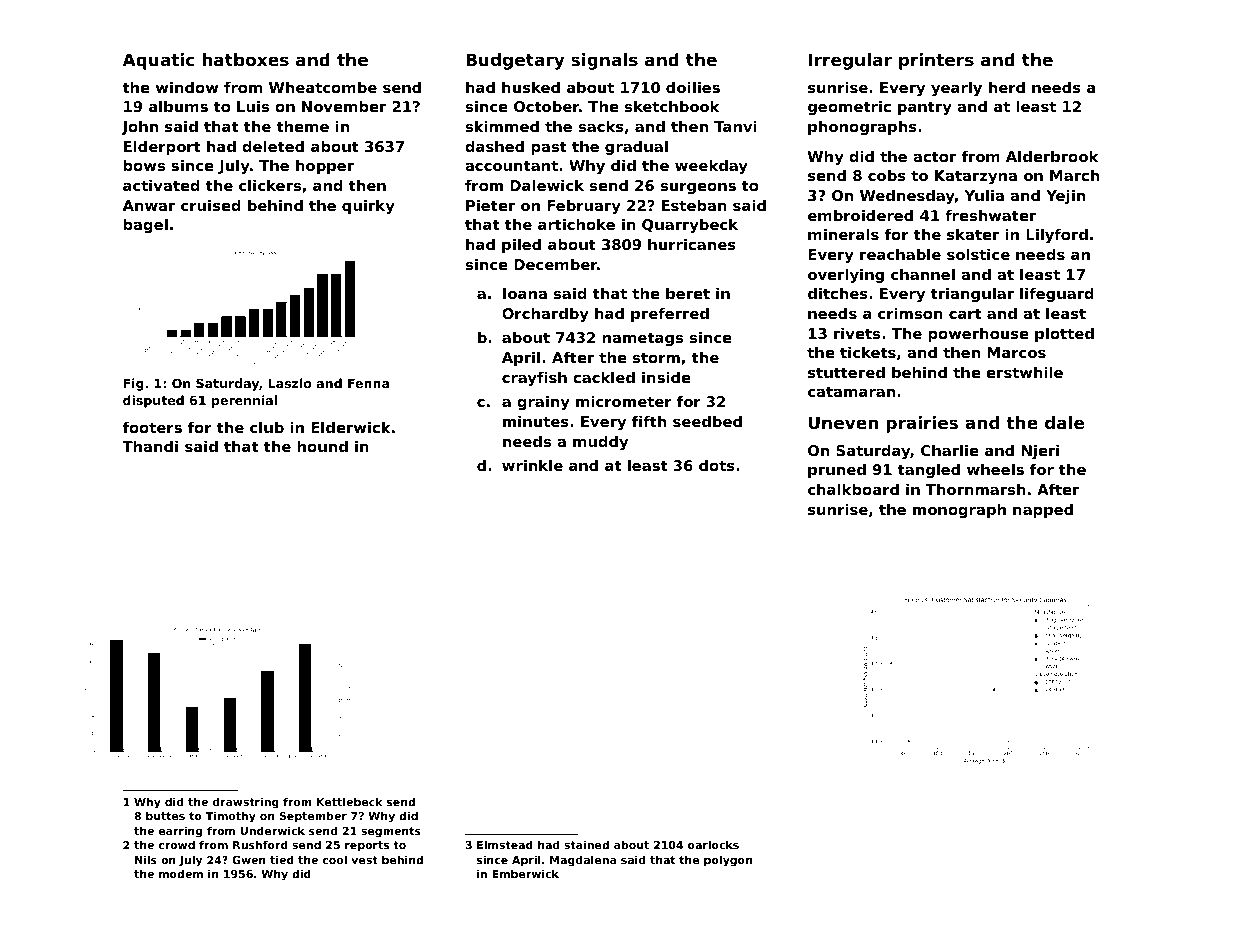 The height and width of the screenshot is (952, 1233). Describe the element at coordinates (545, 315) in the screenshot. I see `Orchardby` at that location.
